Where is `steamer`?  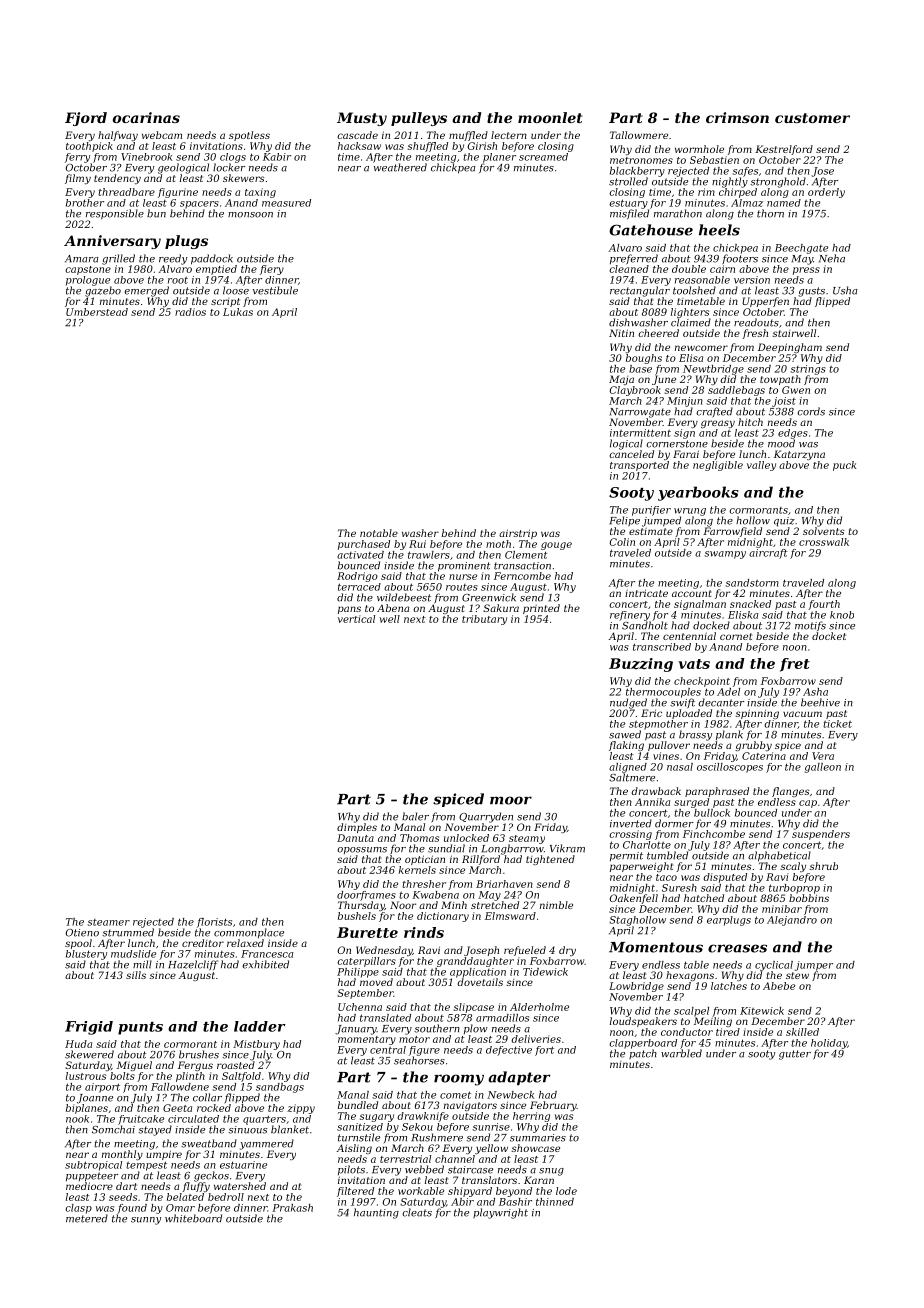
steamer is located at coordinates (108, 922).
